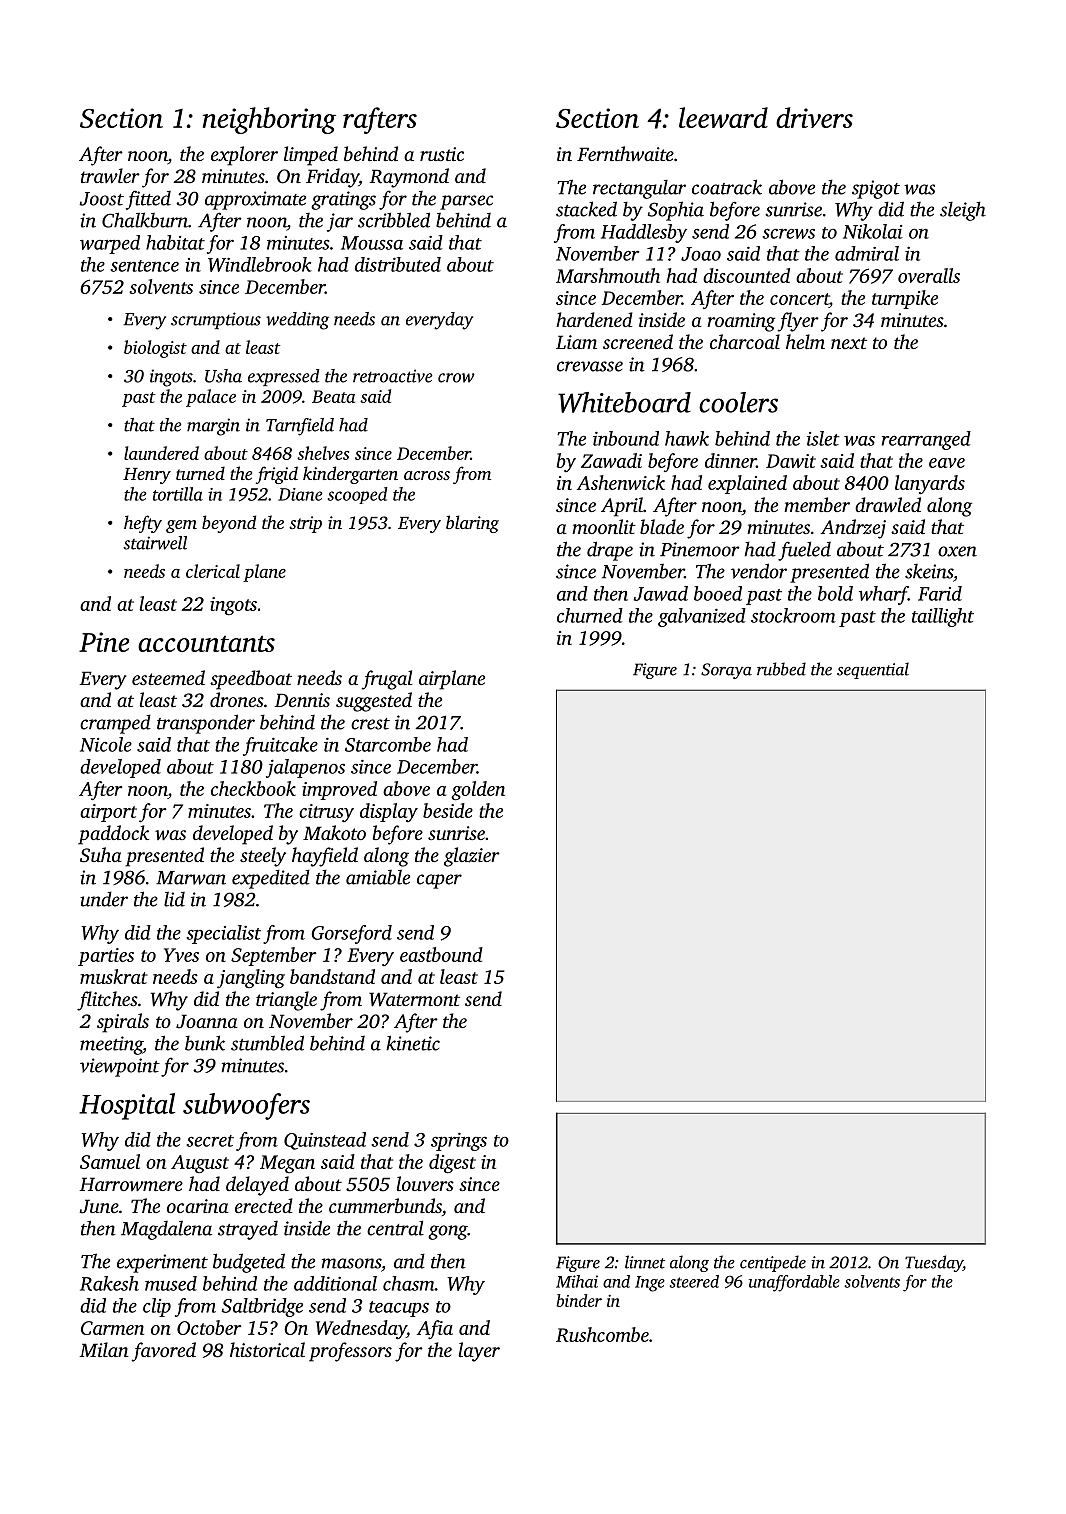 The width and height of the page is (1066, 1514). What do you see at coordinates (602, 1334) in the page?
I see `Rushcombe` at bounding box center [602, 1334].
